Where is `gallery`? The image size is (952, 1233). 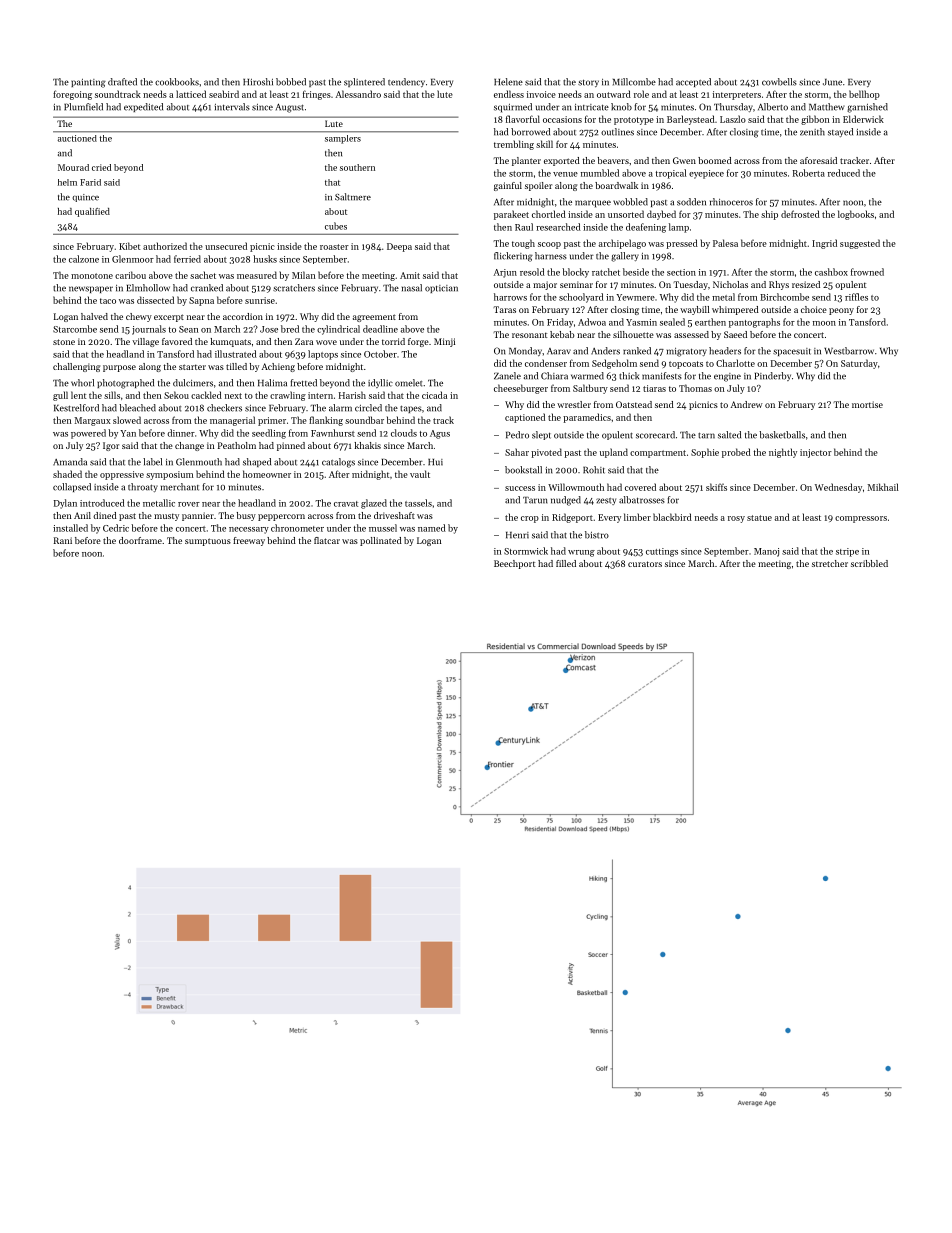
gallery is located at coordinates (625, 257).
